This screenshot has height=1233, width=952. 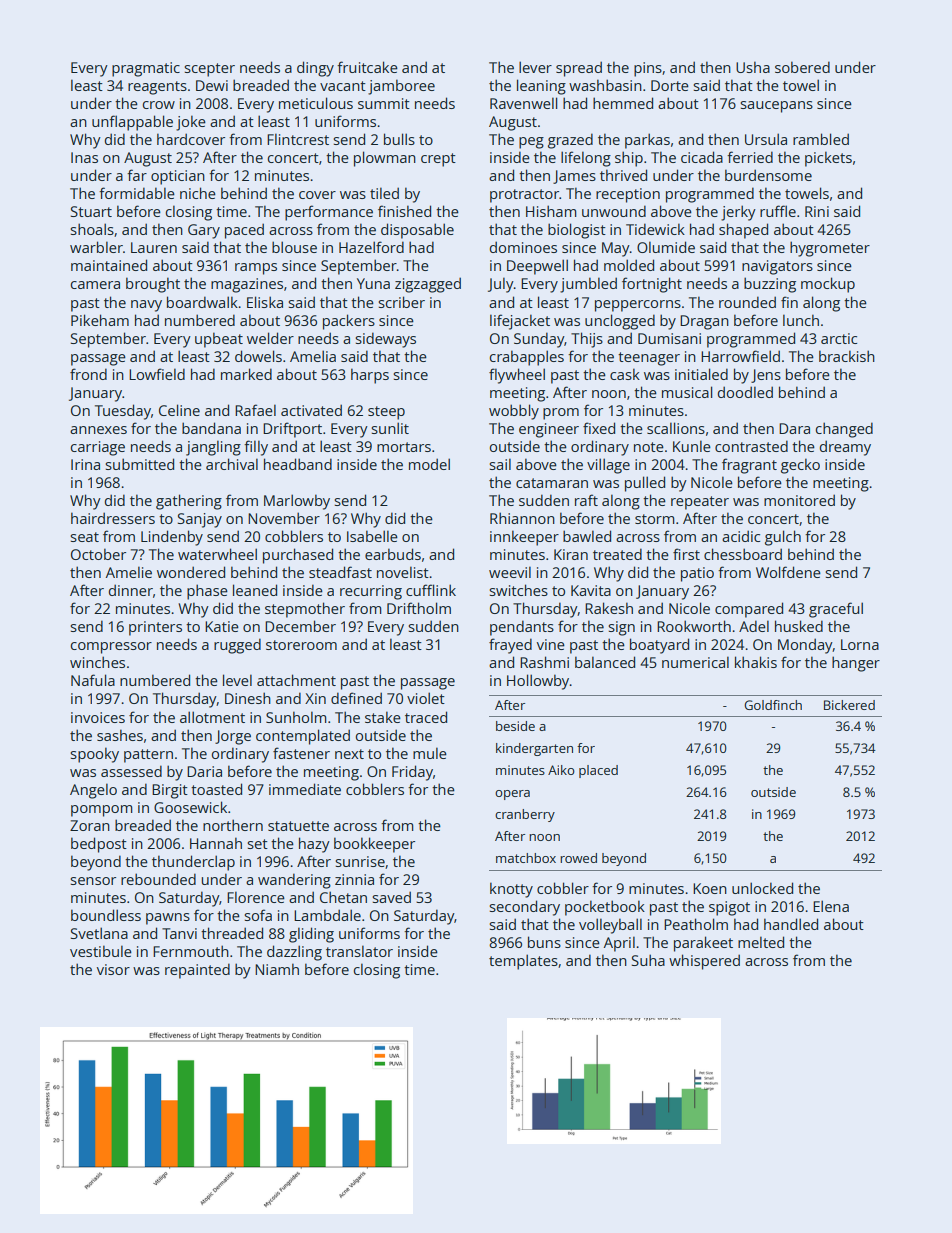 What do you see at coordinates (315, 69) in the screenshot?
I see `dingy` at bounding box center [315, 69].
